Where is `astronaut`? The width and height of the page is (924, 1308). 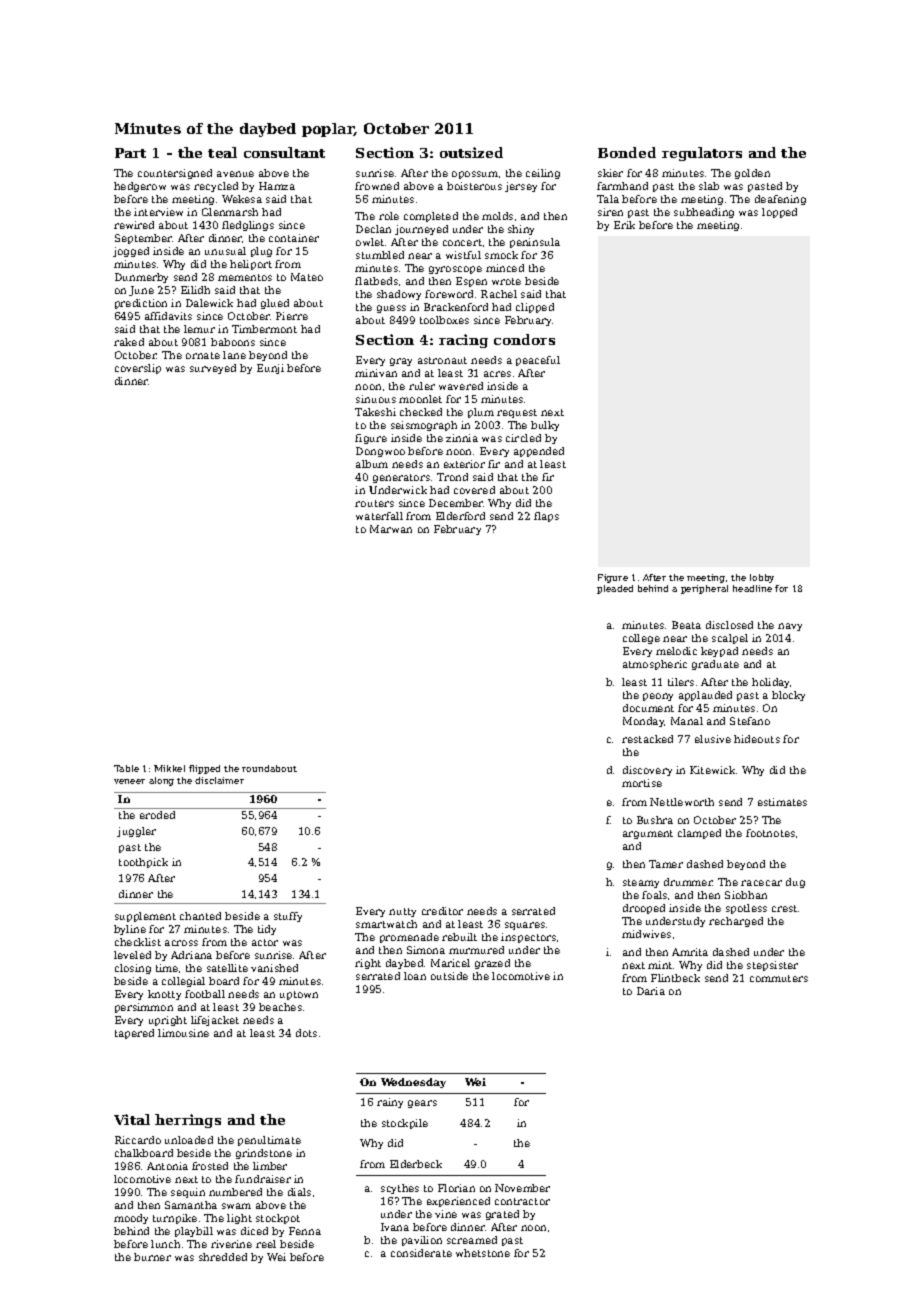
astronaut is located at coordinates (442, 360).
